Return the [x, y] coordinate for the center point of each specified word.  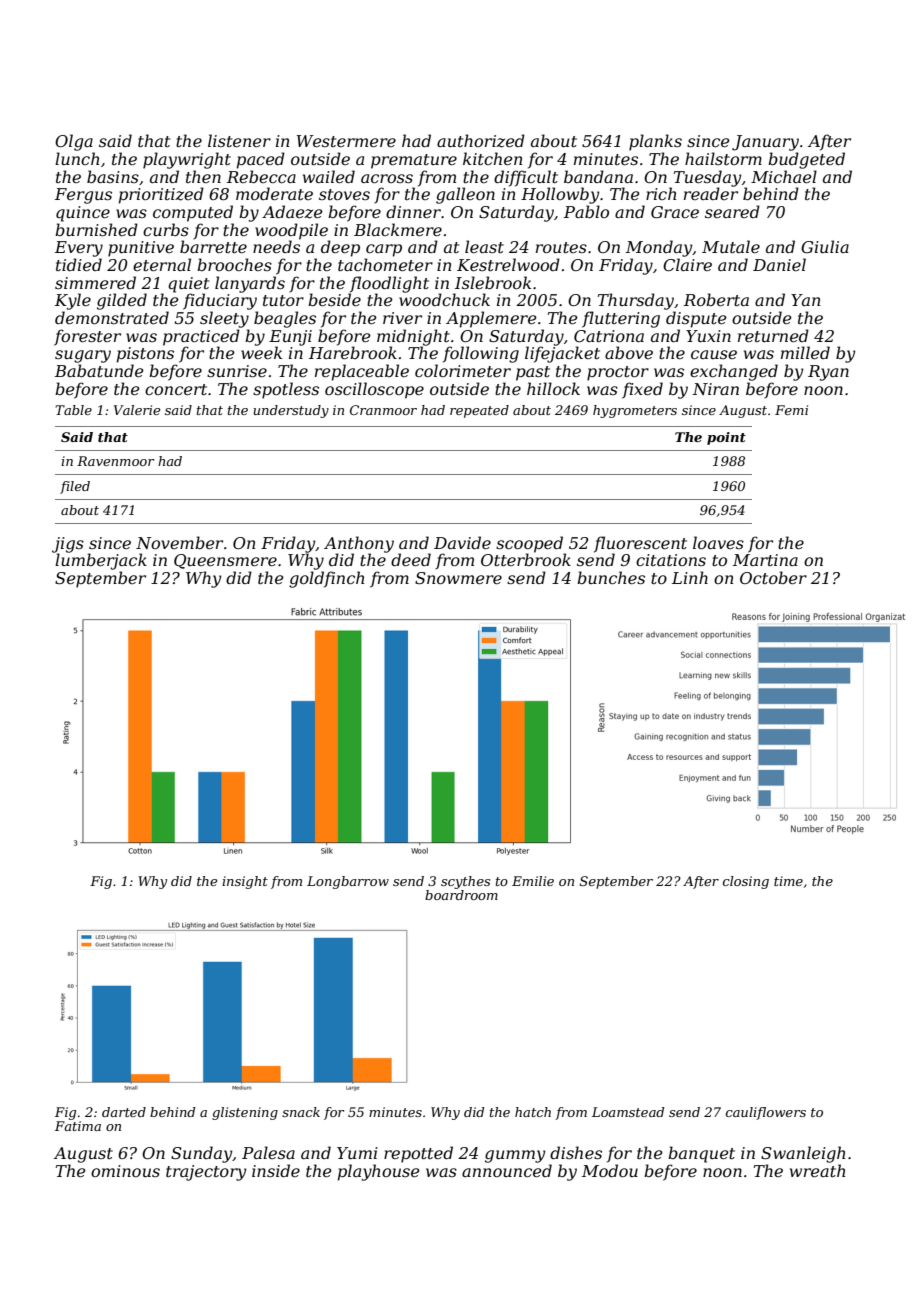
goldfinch [327, 579]
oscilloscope [374, 390]
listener [239, 140]
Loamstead [628, 1112]
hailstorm [723, 158]
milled [805, 352]
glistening [245, 1113]
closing [746, 882]
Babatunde [99, 370]
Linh [690, 577]
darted [124, 1112]
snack [301, 1112]
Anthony [359, 544]
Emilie [533, 881]
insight [245, 882]
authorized [481, 141]
